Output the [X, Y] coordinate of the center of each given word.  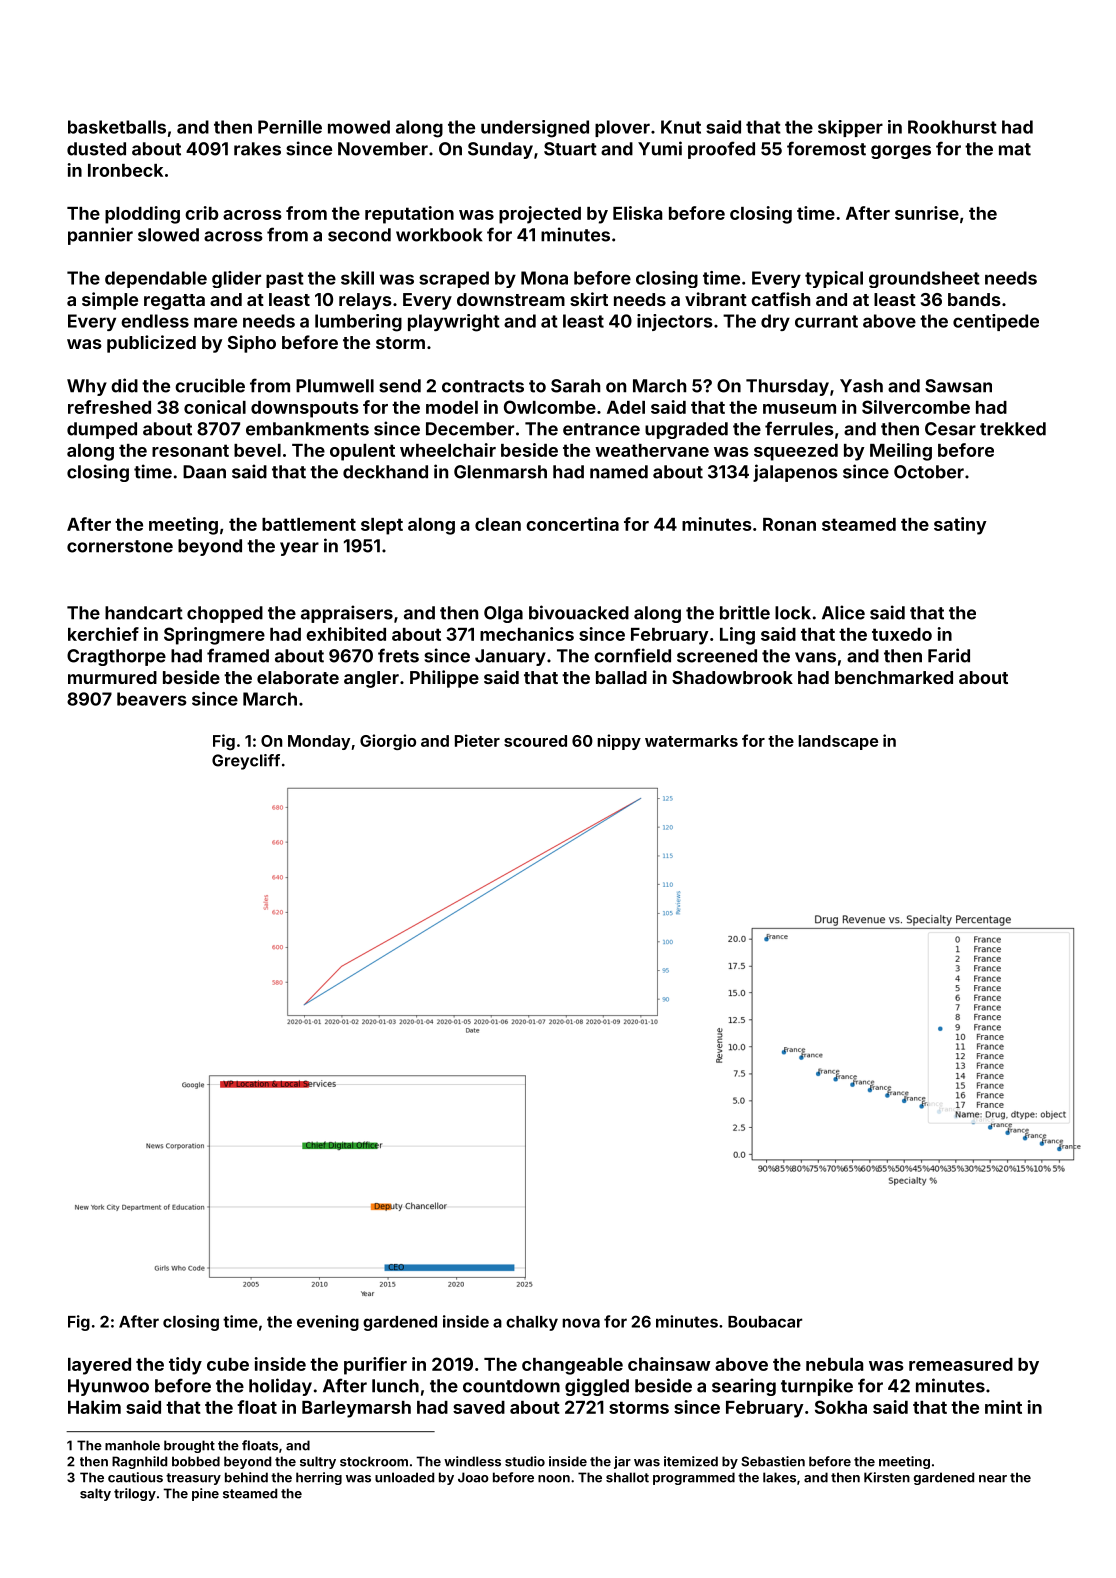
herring [319, 1478]
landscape [838, 742]
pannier [100, 236]
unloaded [404, 1477]
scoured [535, 741]
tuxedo [902, 634]
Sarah [575, 386]
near [993, 1479]
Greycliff [246, 762]
